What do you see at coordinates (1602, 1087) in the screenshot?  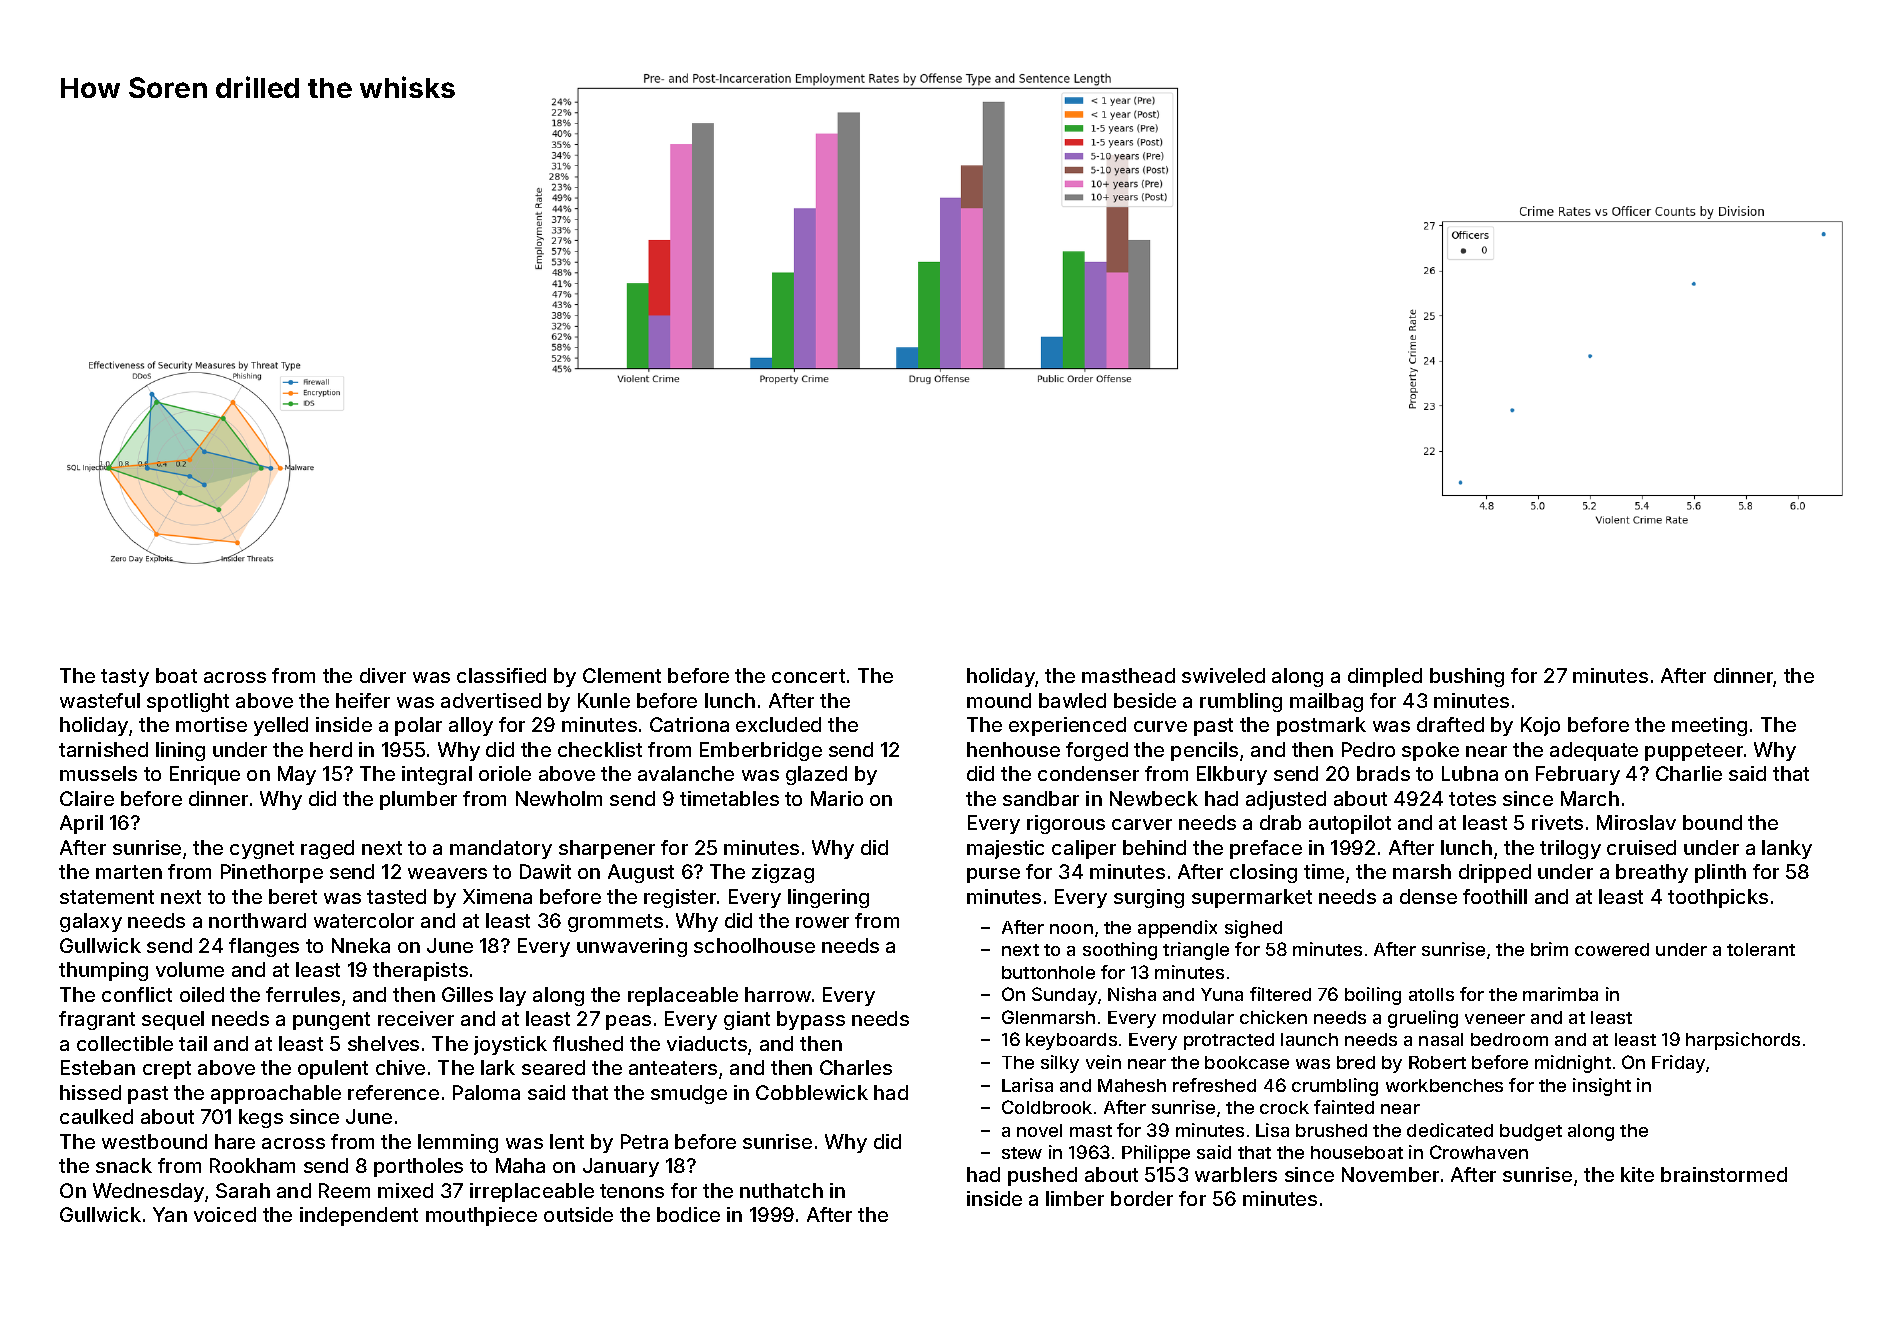 I see `insight` at bounding box center [1602, 1087].
